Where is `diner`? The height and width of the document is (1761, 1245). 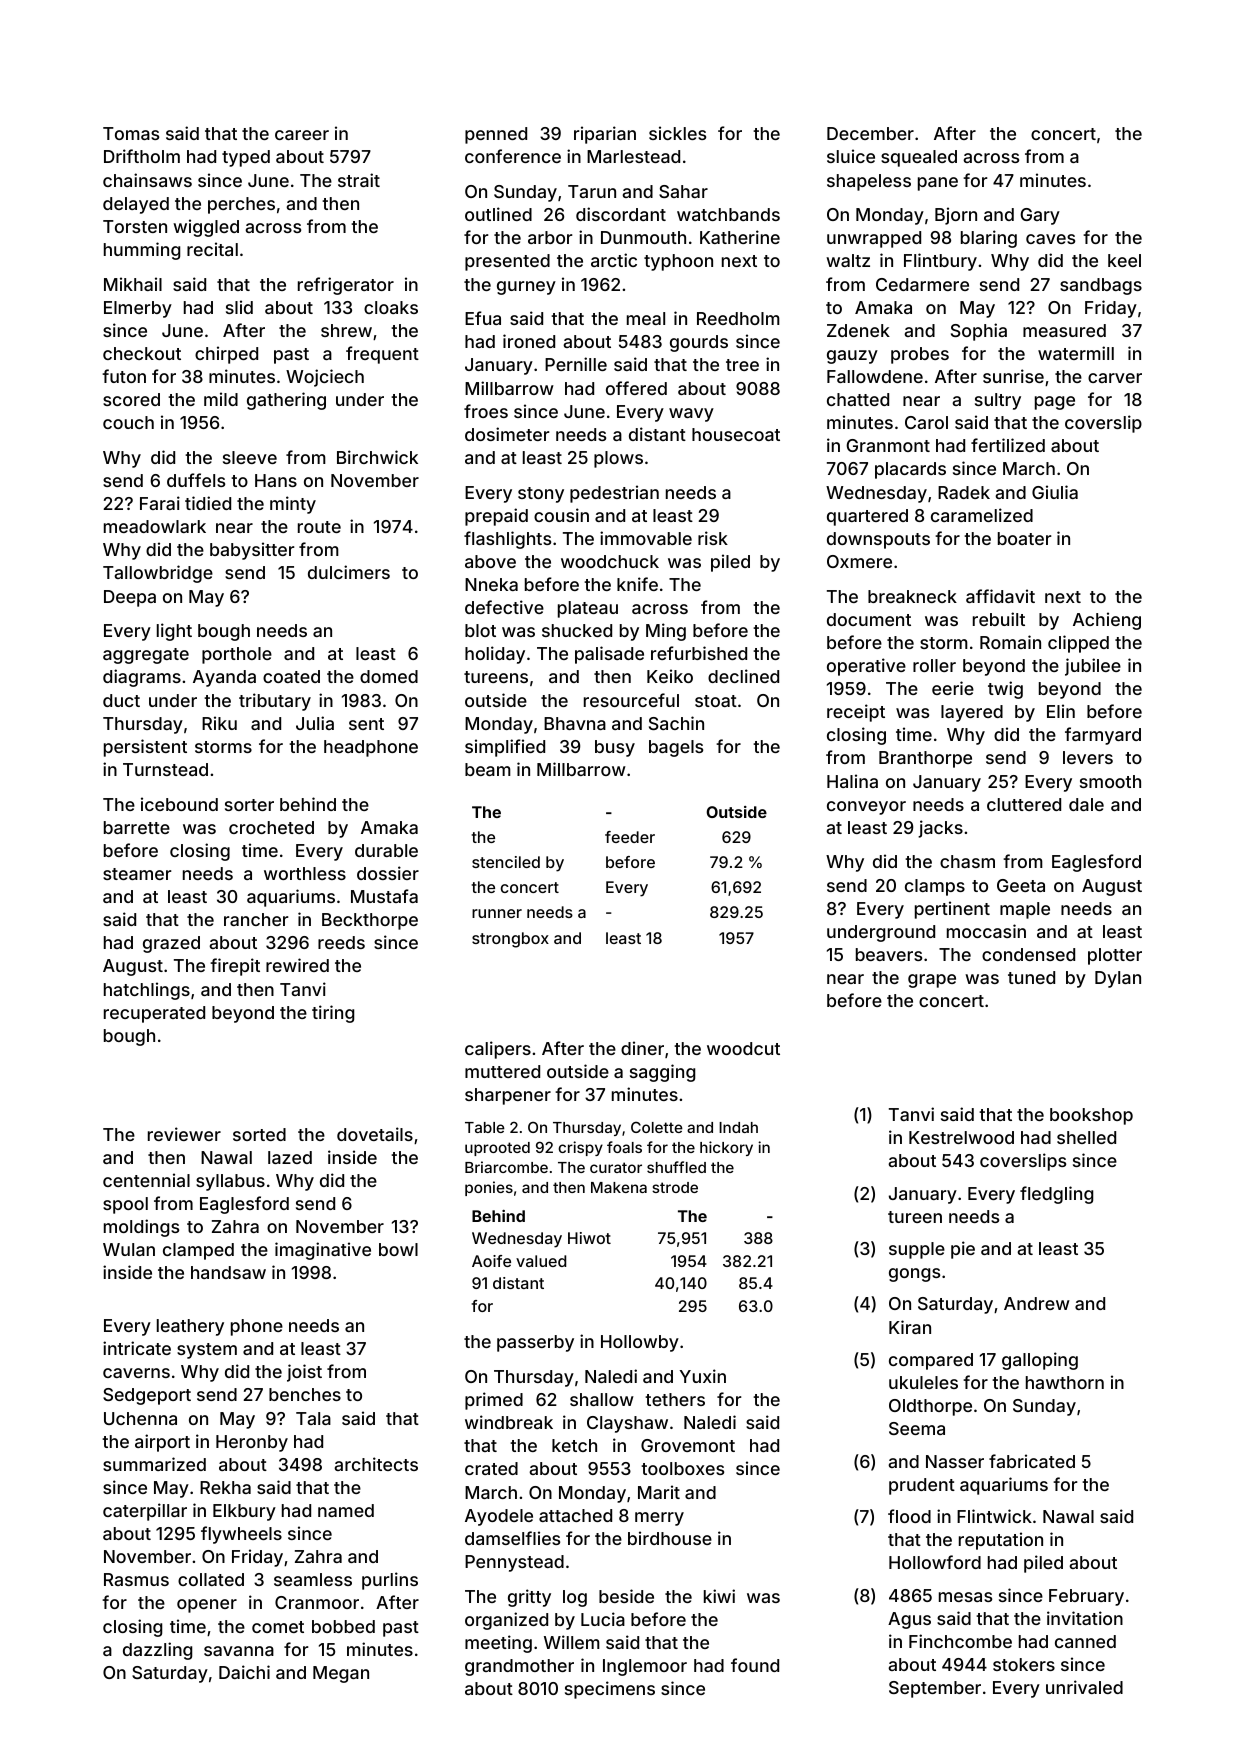
diner is located at coordinates (642, 1048).
